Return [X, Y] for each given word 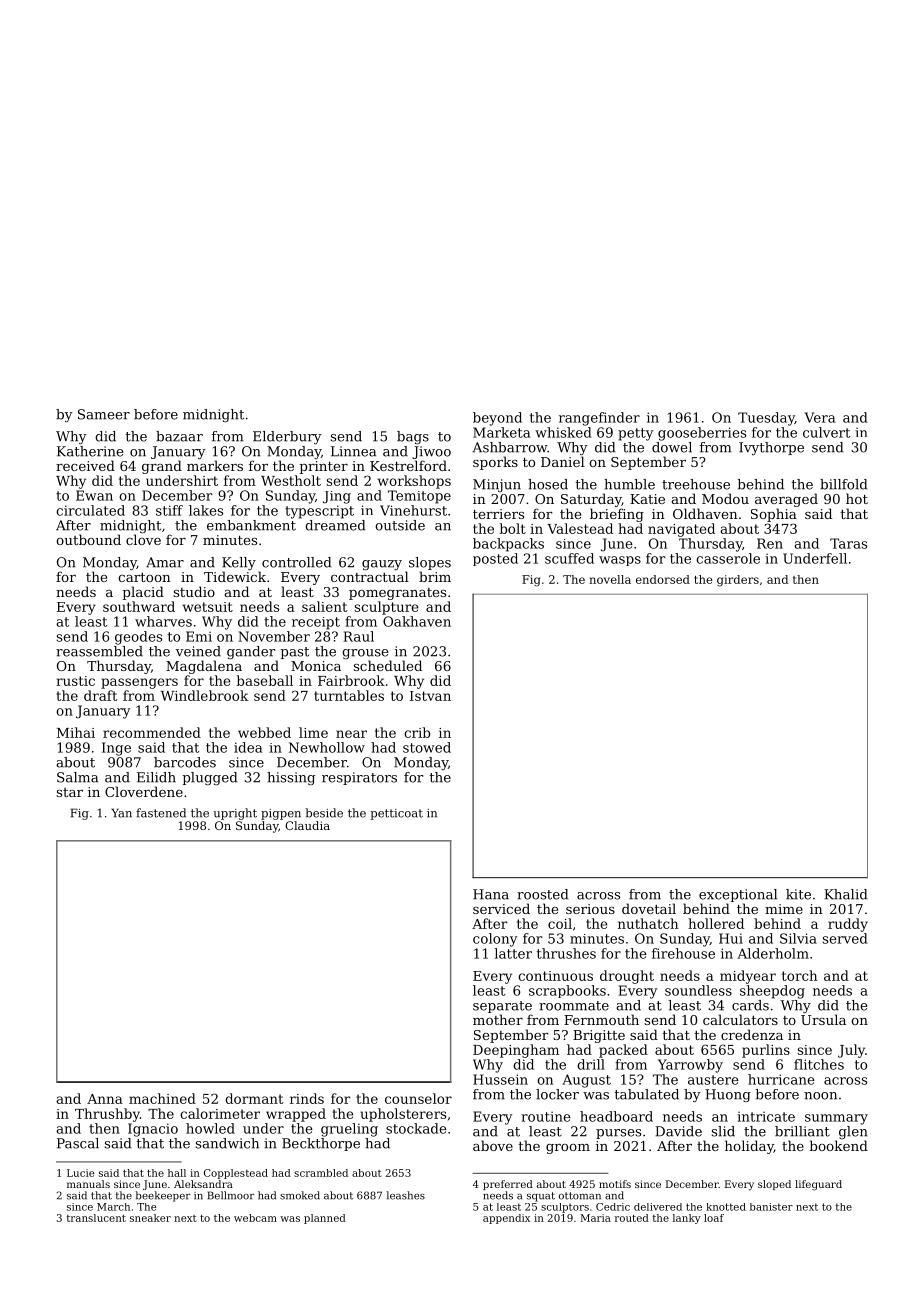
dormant [254, 1098]
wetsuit [208, 607]
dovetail [649, 908]
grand [162, 467]
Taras [848, 543]
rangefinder [599, 419]
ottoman [580, 1196]
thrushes [566, 953]
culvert [826, 432]
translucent [96, 1218]
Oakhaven [417, 621]
